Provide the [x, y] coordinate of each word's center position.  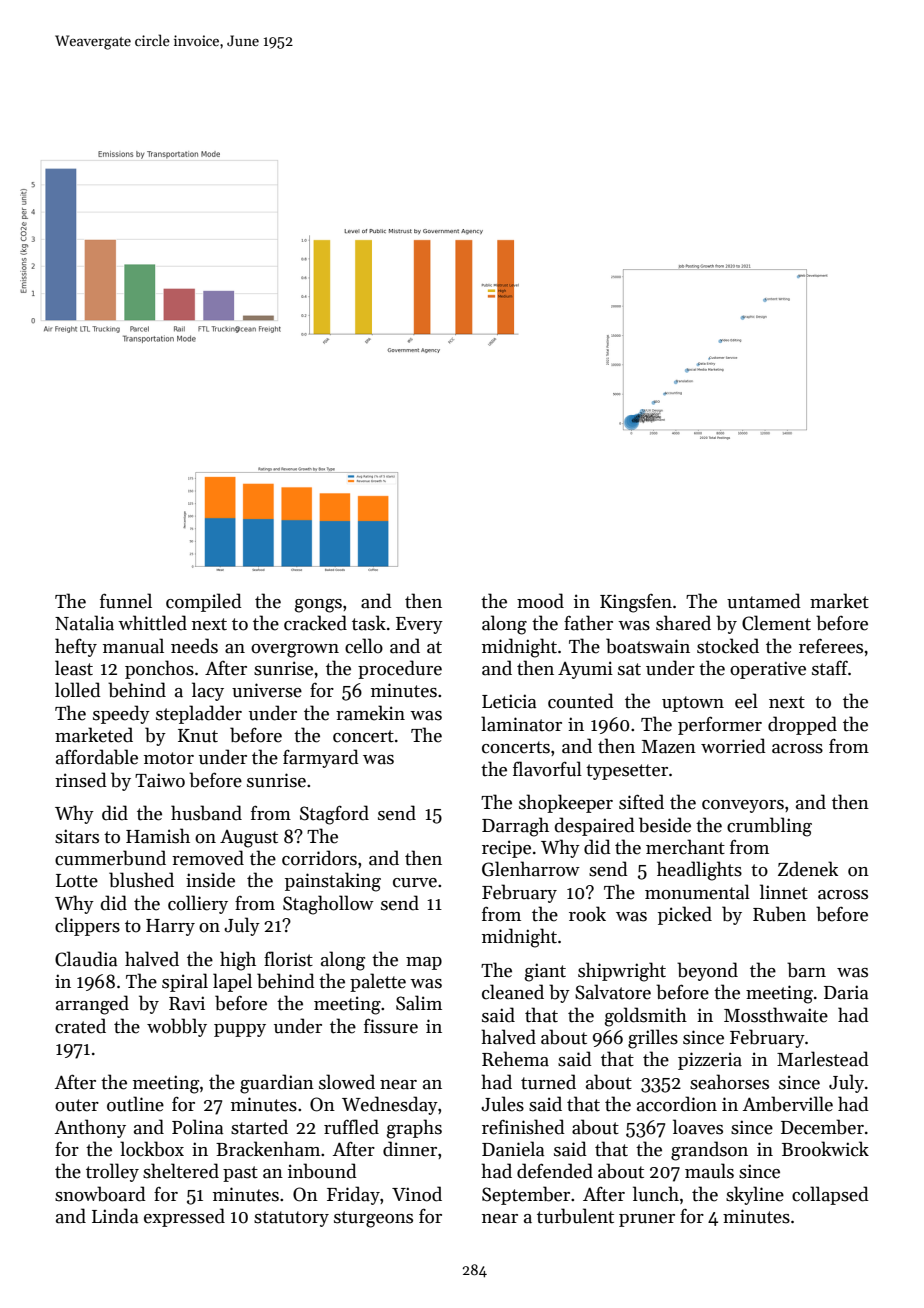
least [74, 668]
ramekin [370, 713]
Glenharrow [531, 869]
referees [831, 646]
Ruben [779, 914]
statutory [291, 1219]
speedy [121, 714]
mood [540, 601]
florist [288, 959]
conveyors [743, 806]
